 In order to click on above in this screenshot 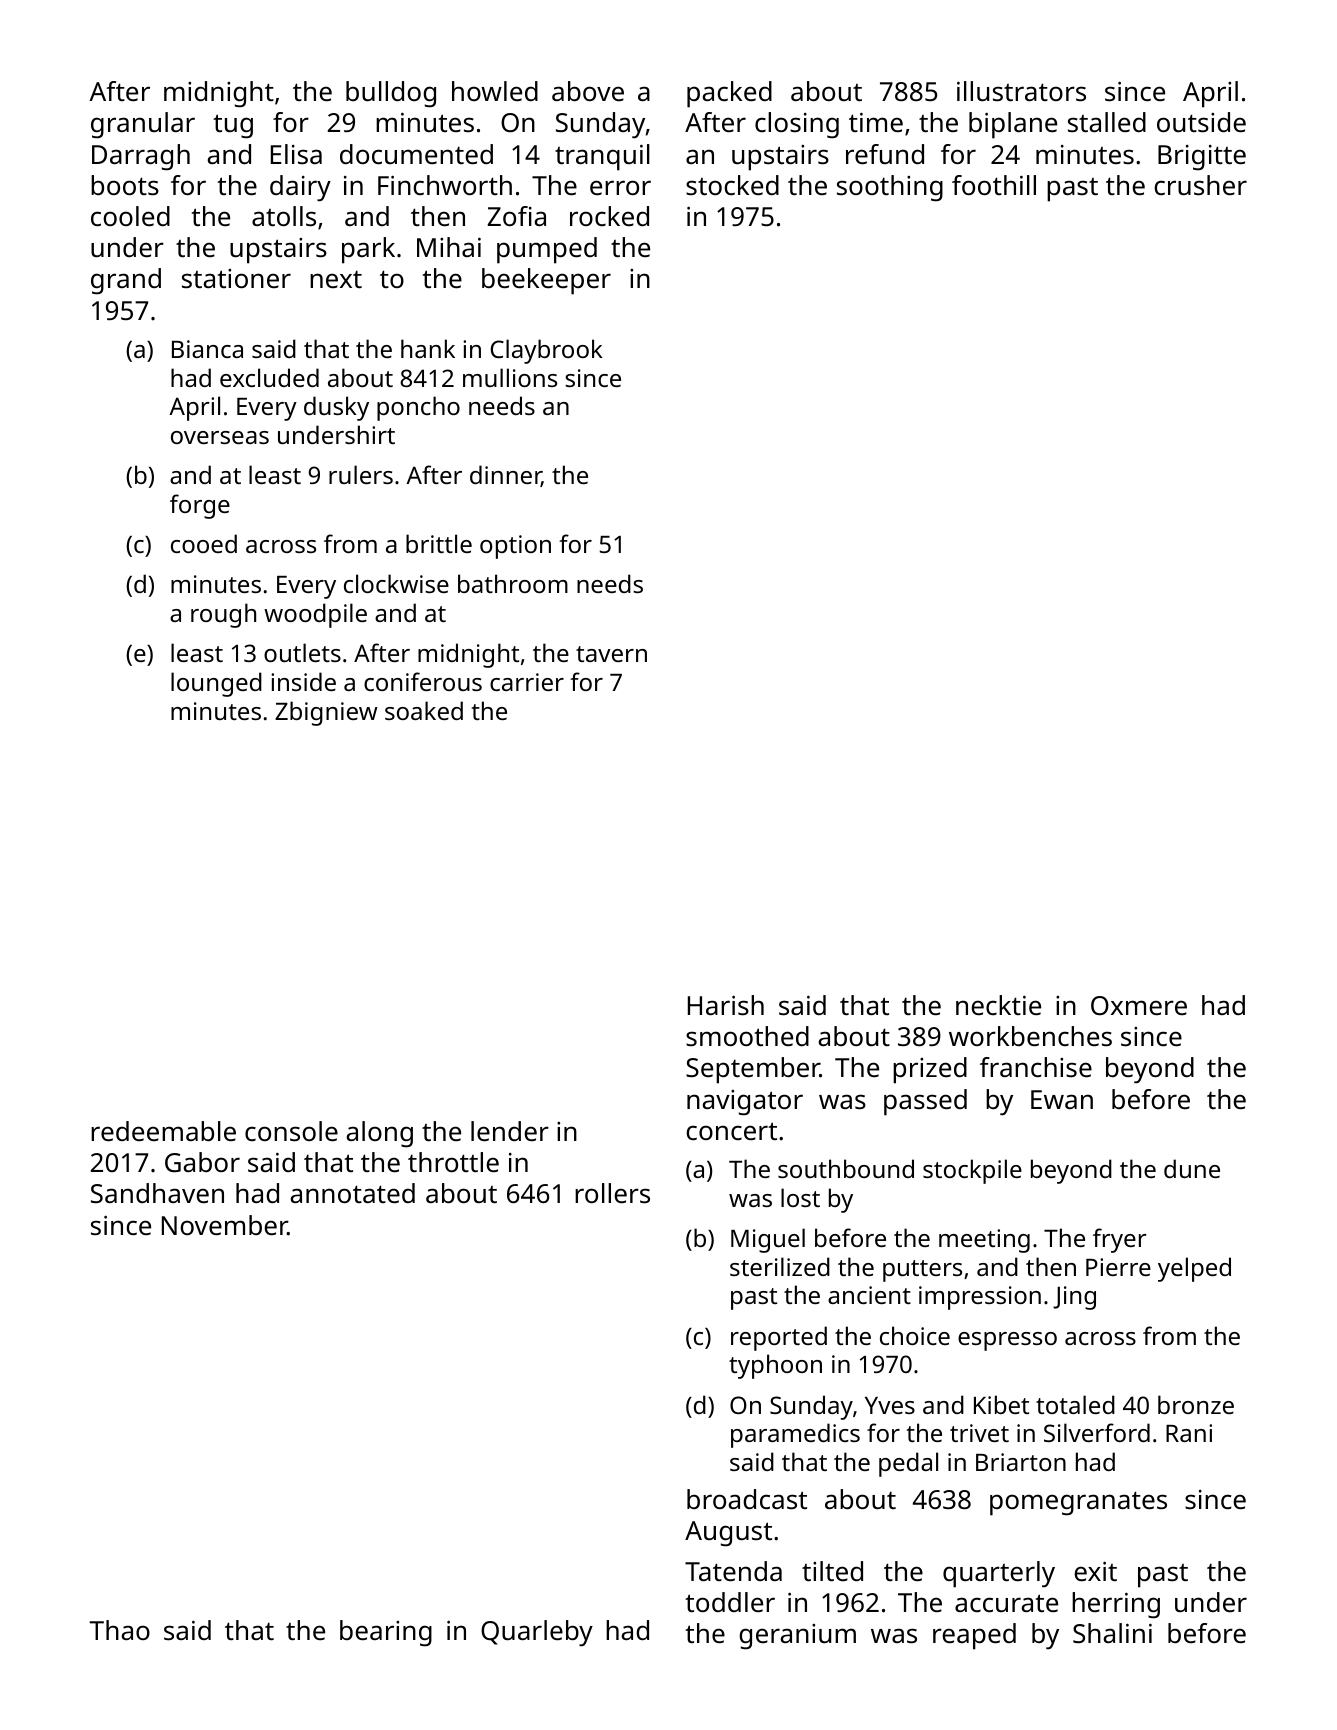, I will do `click(588, 91)`.
